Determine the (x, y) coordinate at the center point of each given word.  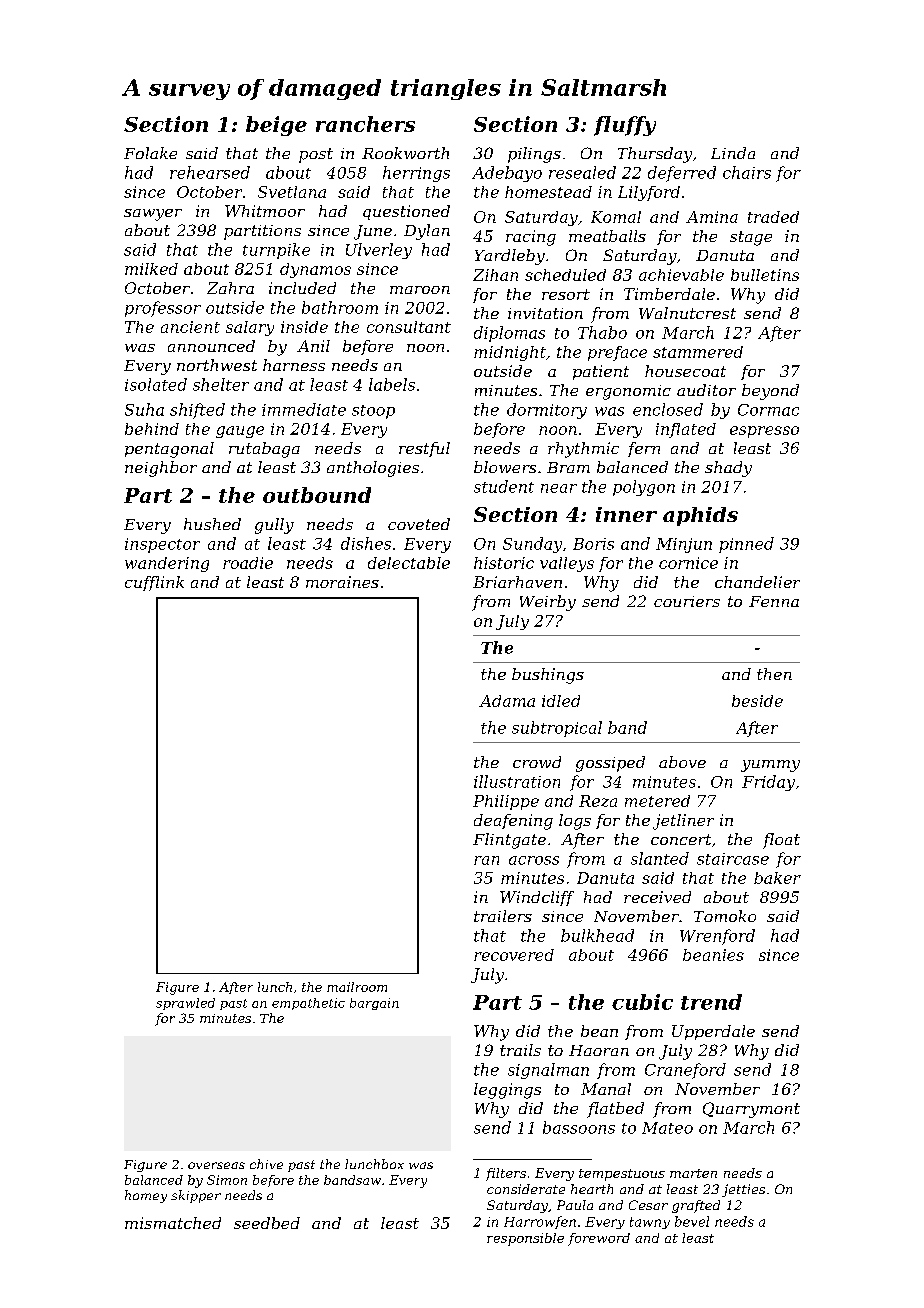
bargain (374, 1004)
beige (276, 126)
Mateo (667, 1128)
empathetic (308, 1004)
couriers (687, 601)
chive (266, 1164)
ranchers (365, 124)
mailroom (357, 987)
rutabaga (264, 450)
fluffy (625, 126)
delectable (409, 563)
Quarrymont (751, 1110)
